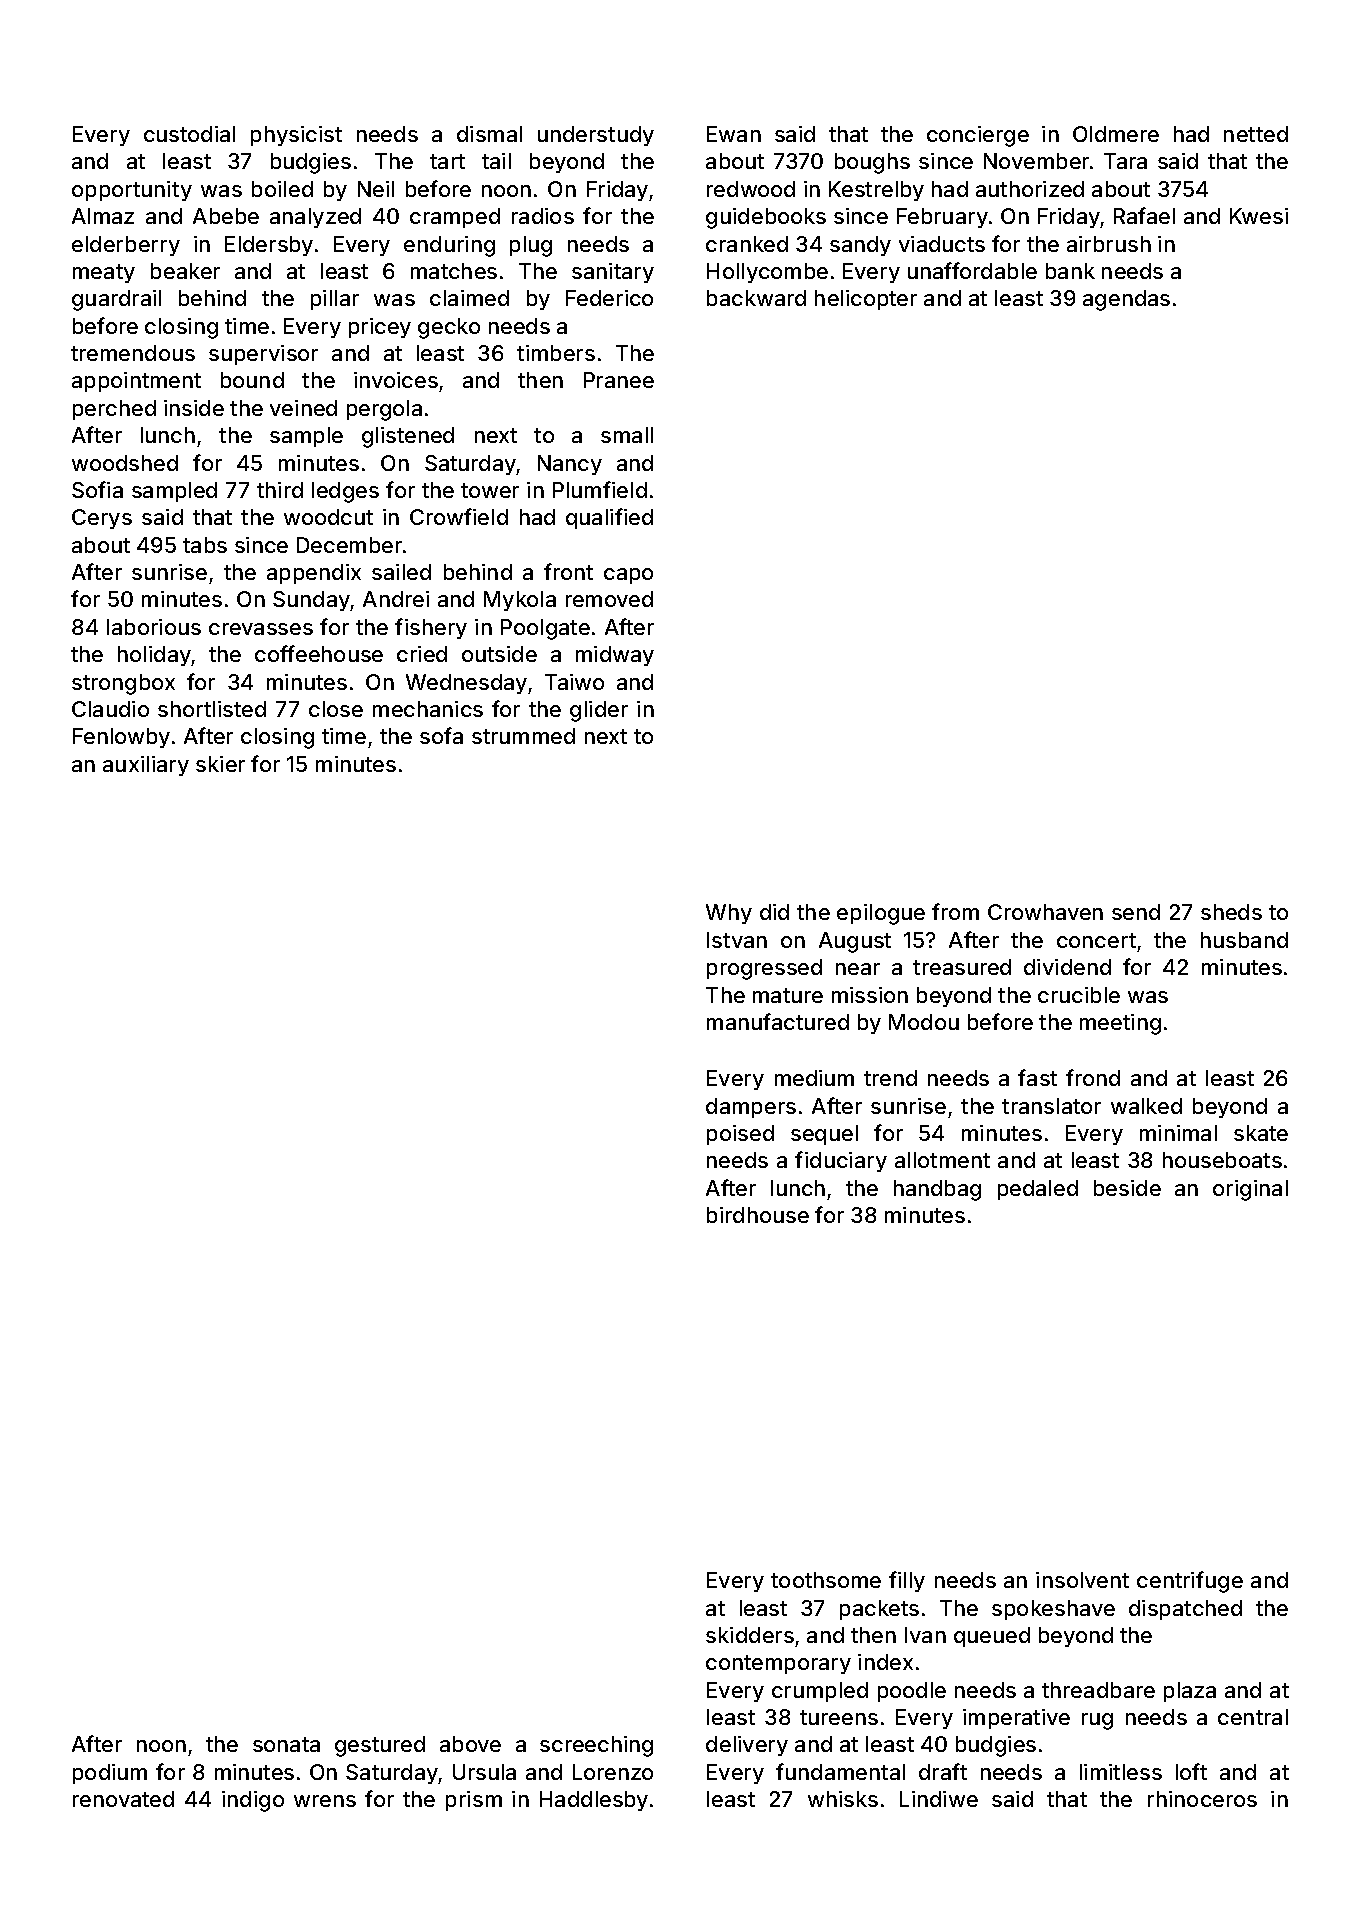  Describe the element at coordinates (189, 134) in the page. I see `custodial` at that location.
